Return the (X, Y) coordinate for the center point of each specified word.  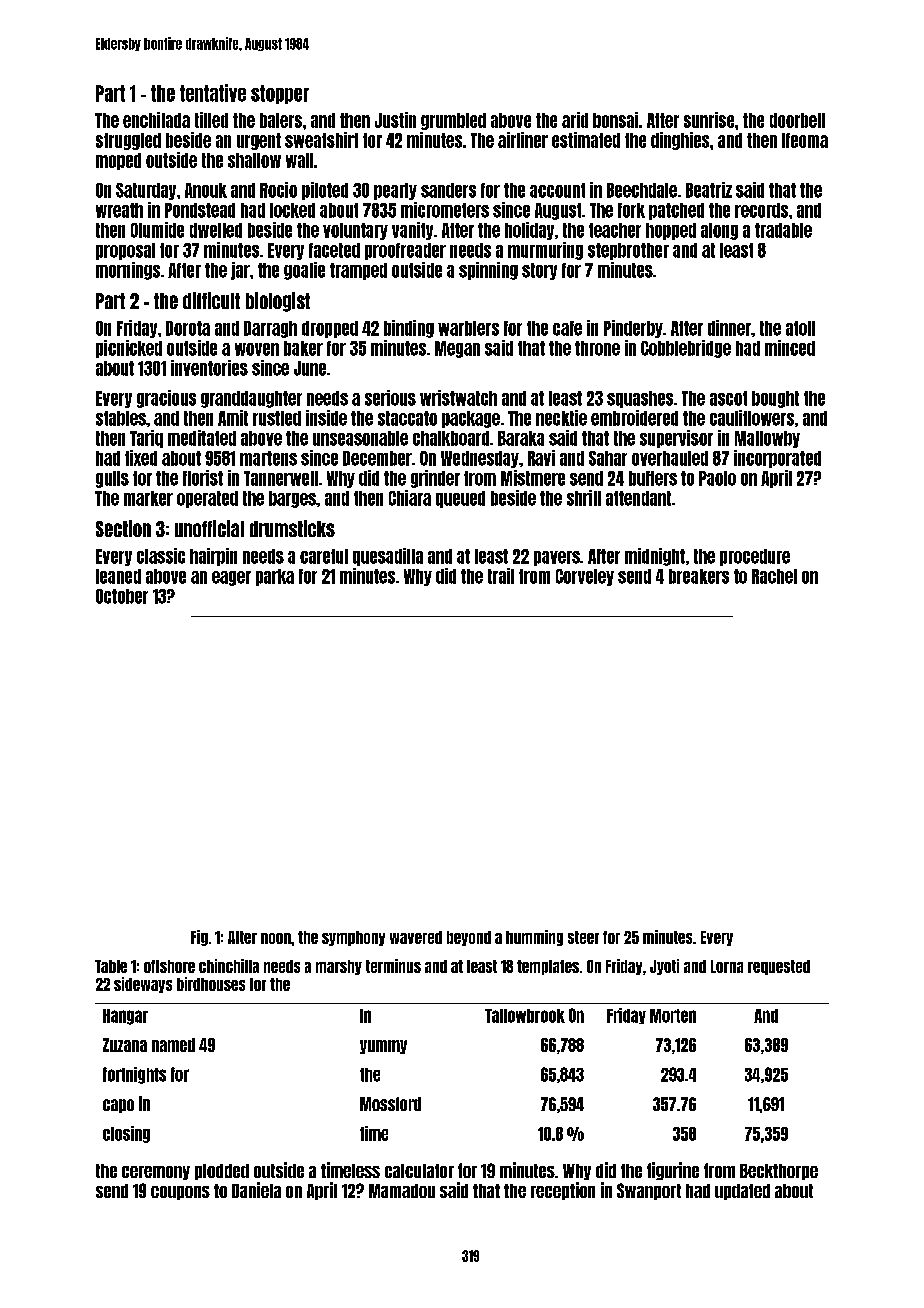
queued (460, 499)
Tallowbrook (525, 1016)
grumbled (453, 121)
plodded (222, 1172)
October (122, 596)
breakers (699, 576)
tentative (213, 93)
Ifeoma (805, 140)
